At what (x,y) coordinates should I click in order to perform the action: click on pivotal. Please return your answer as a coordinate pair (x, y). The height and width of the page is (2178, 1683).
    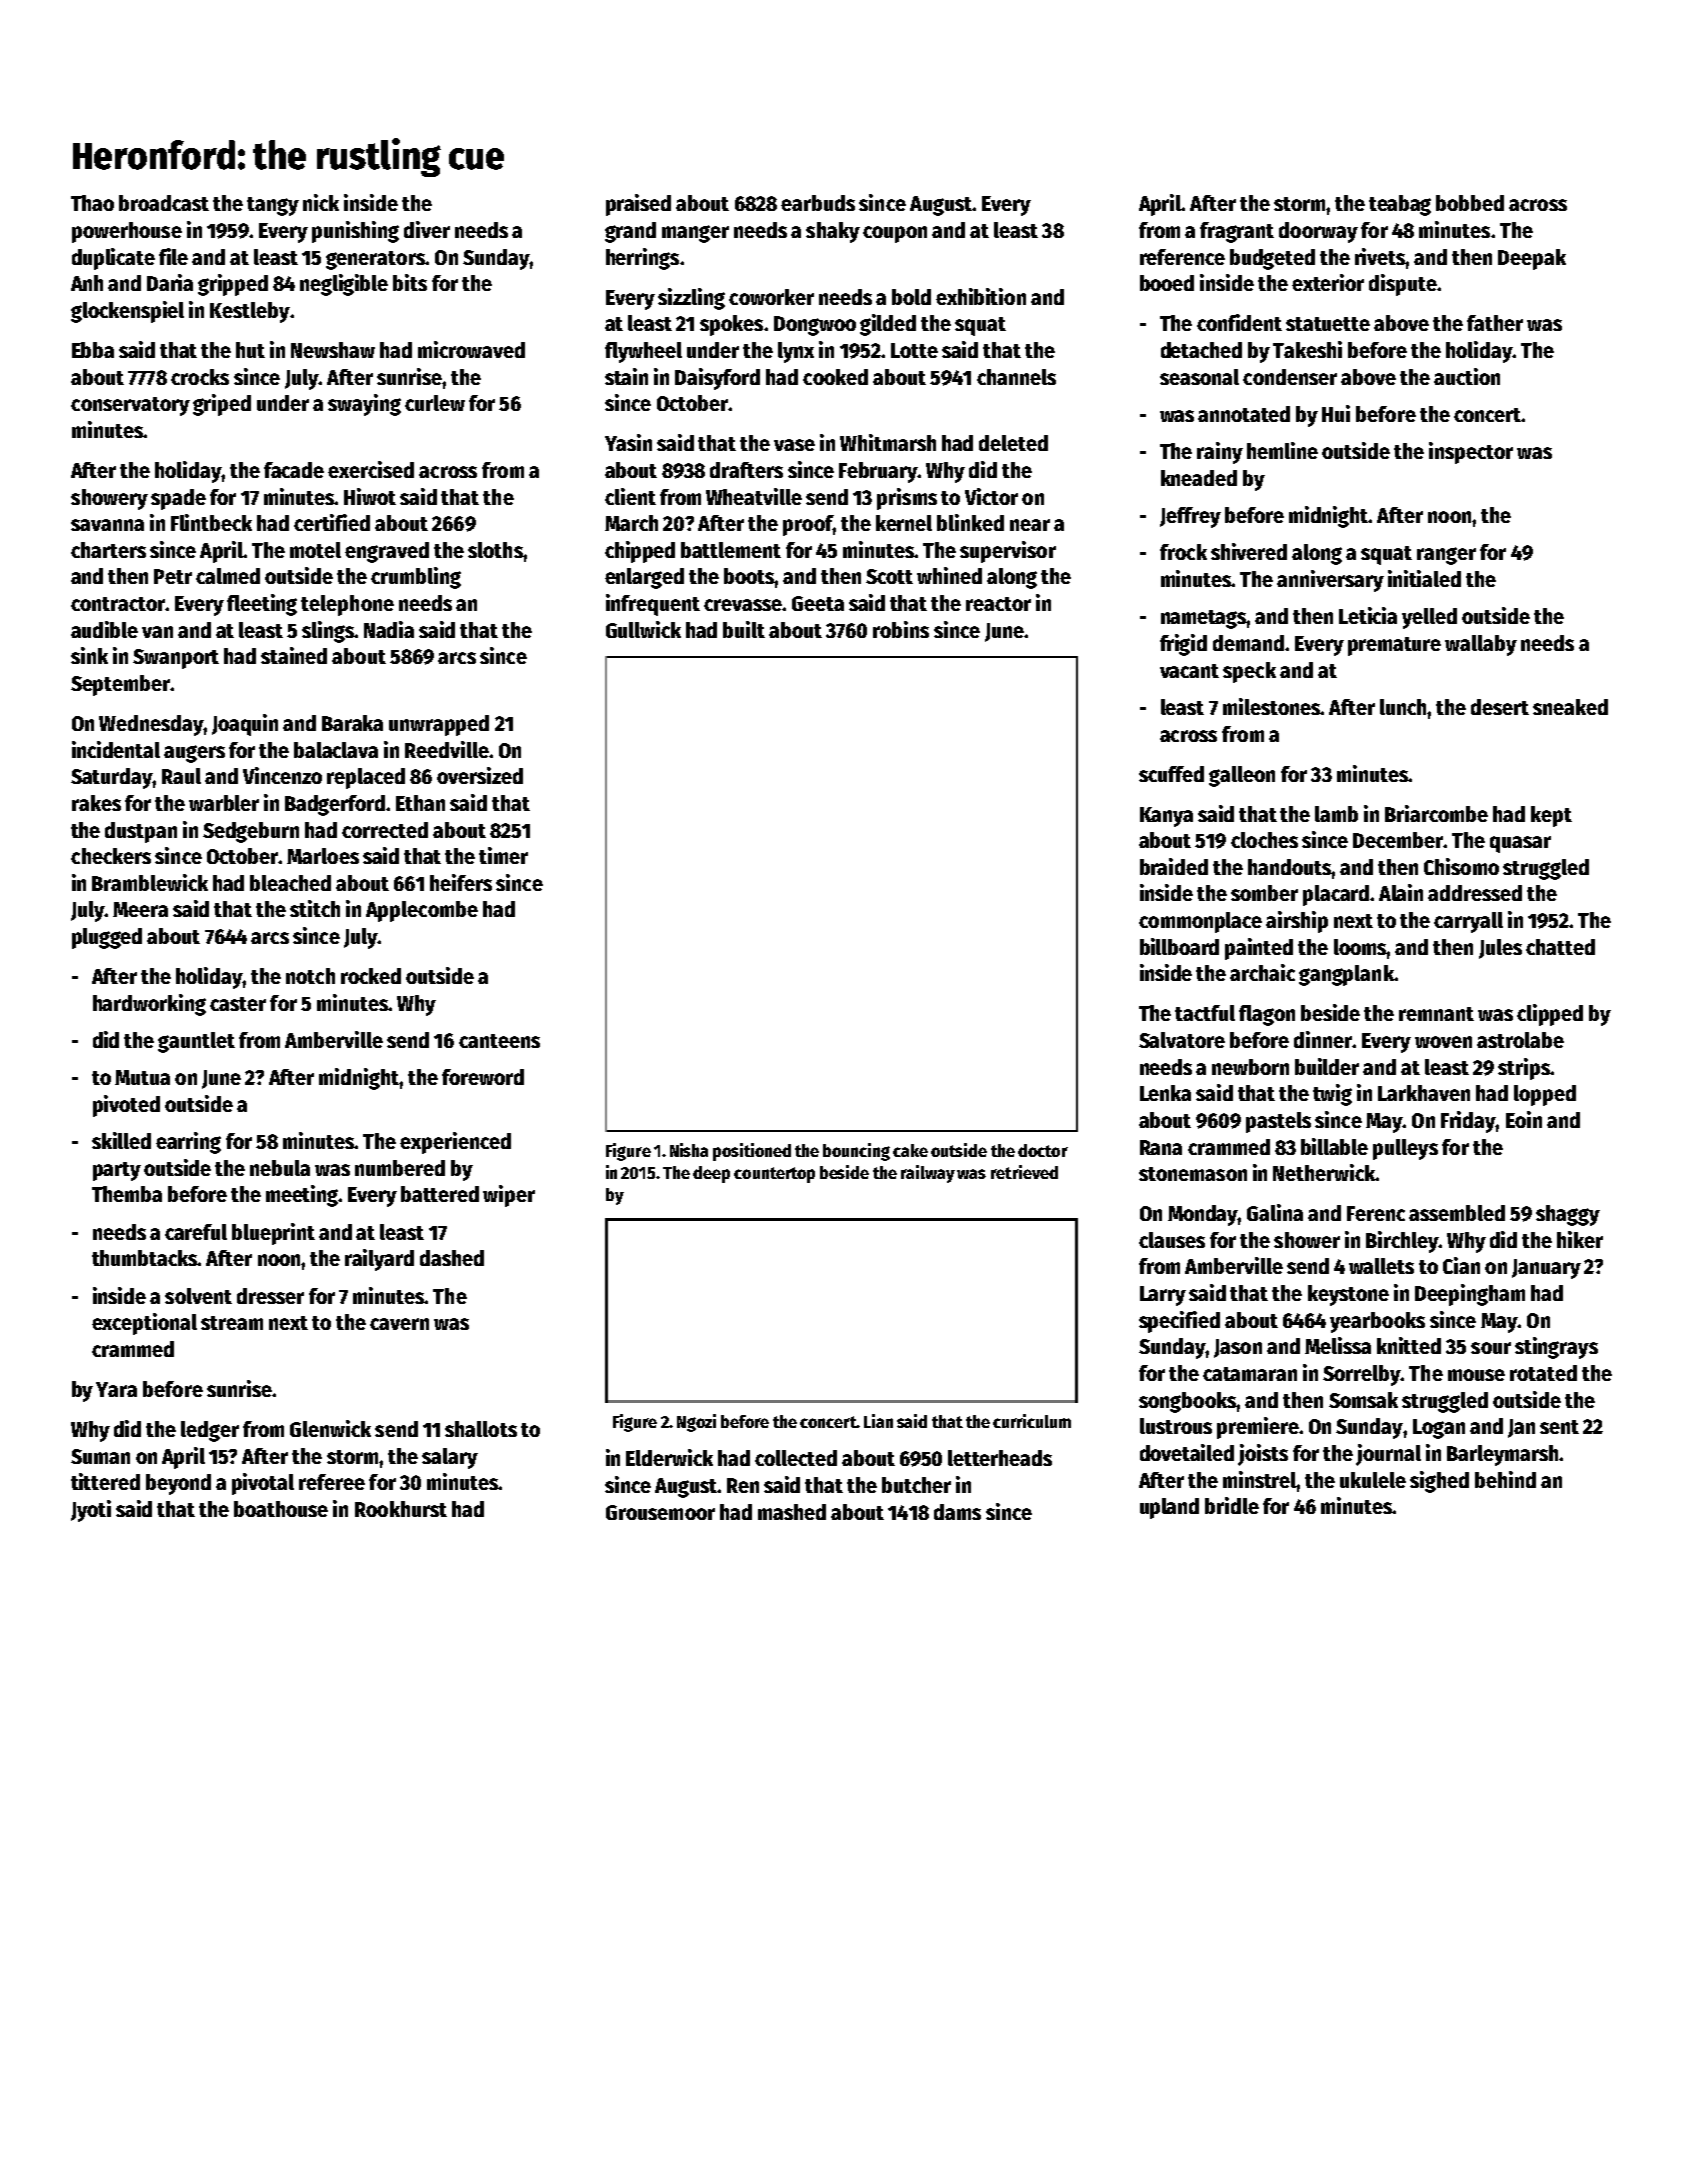
    Looking at the image, I should click on (263, 1484).
